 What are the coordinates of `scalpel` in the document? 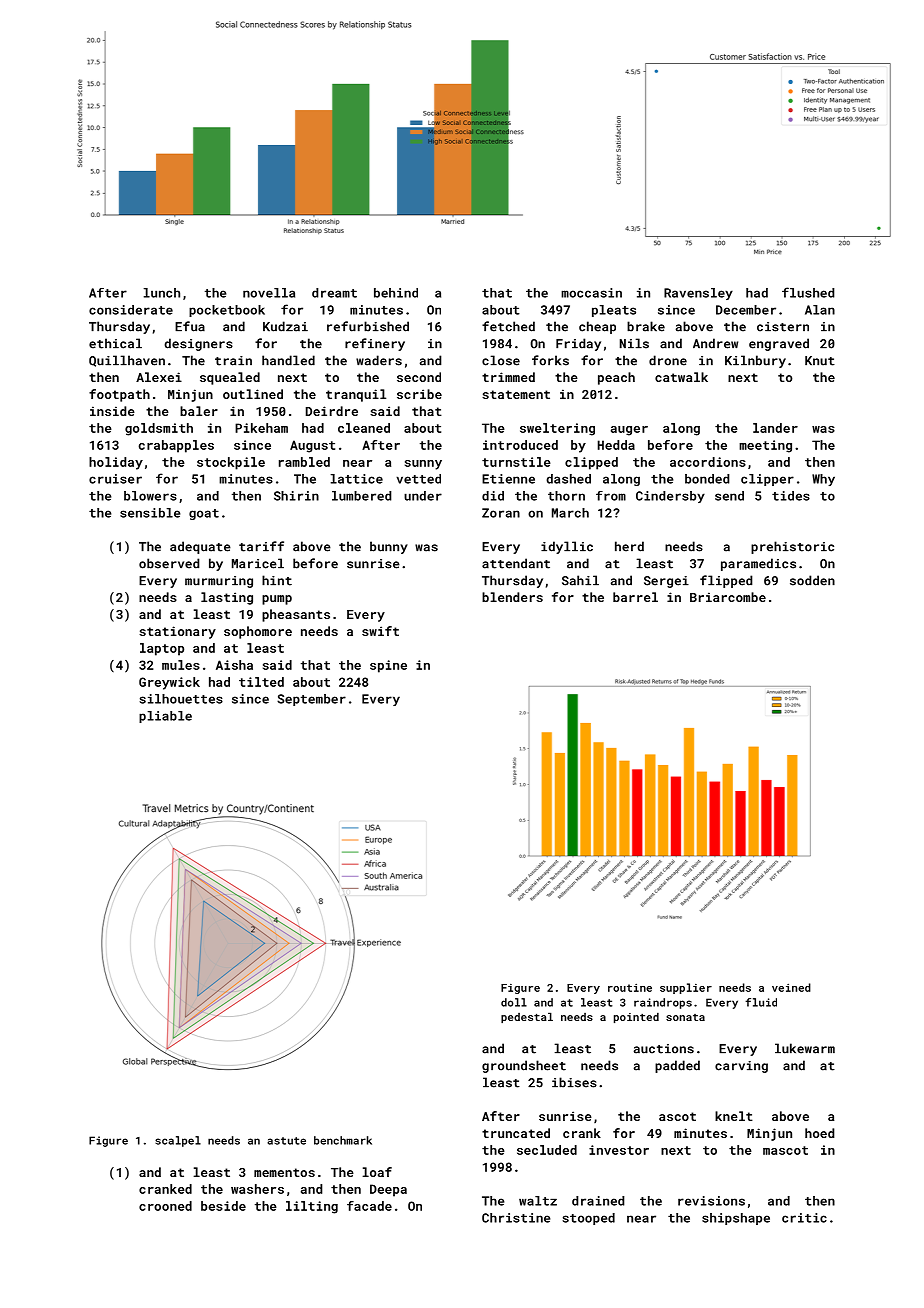 It's located at (178, 1141).
